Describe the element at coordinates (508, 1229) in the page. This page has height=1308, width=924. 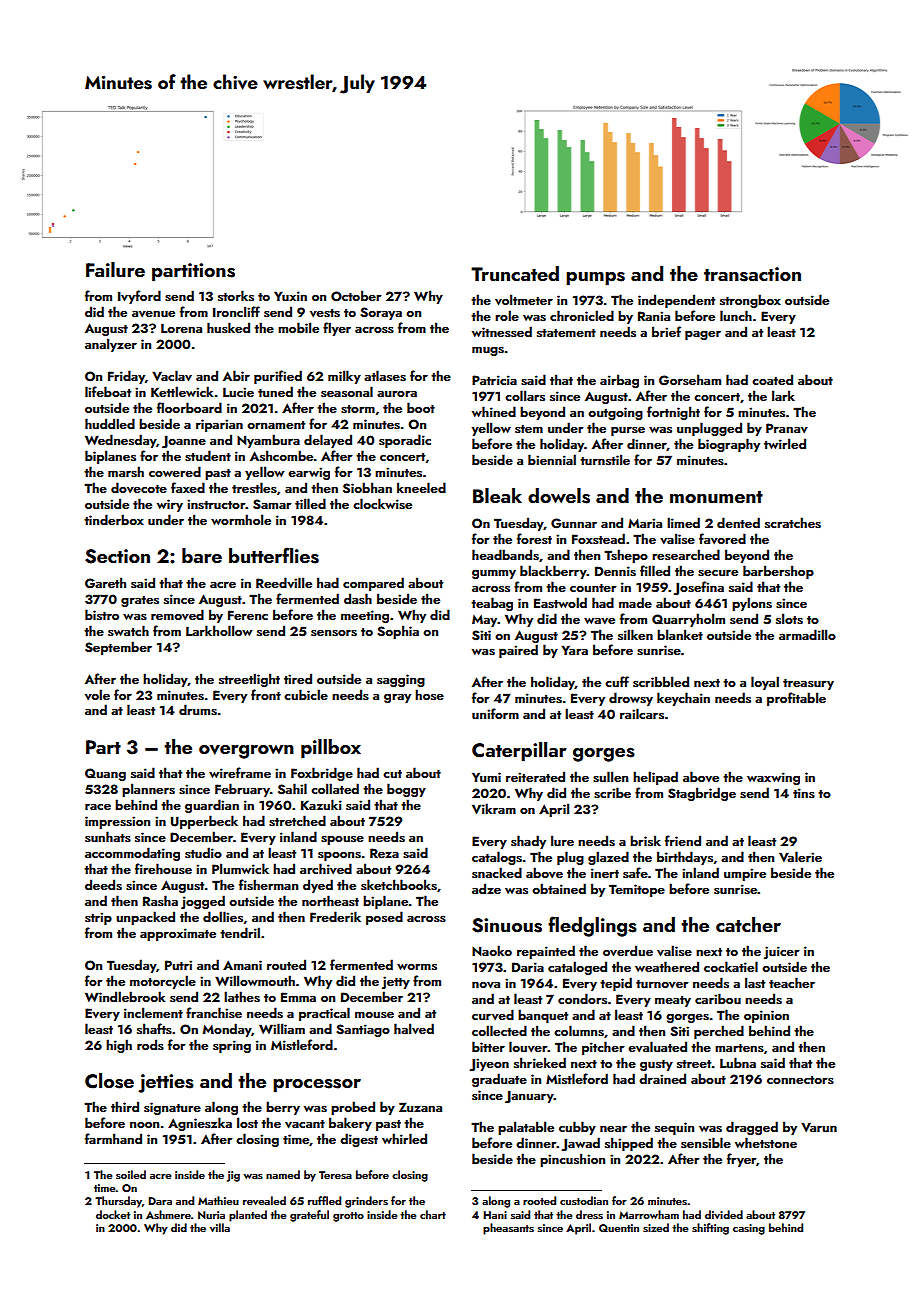
I see `pheasants` at that location.
